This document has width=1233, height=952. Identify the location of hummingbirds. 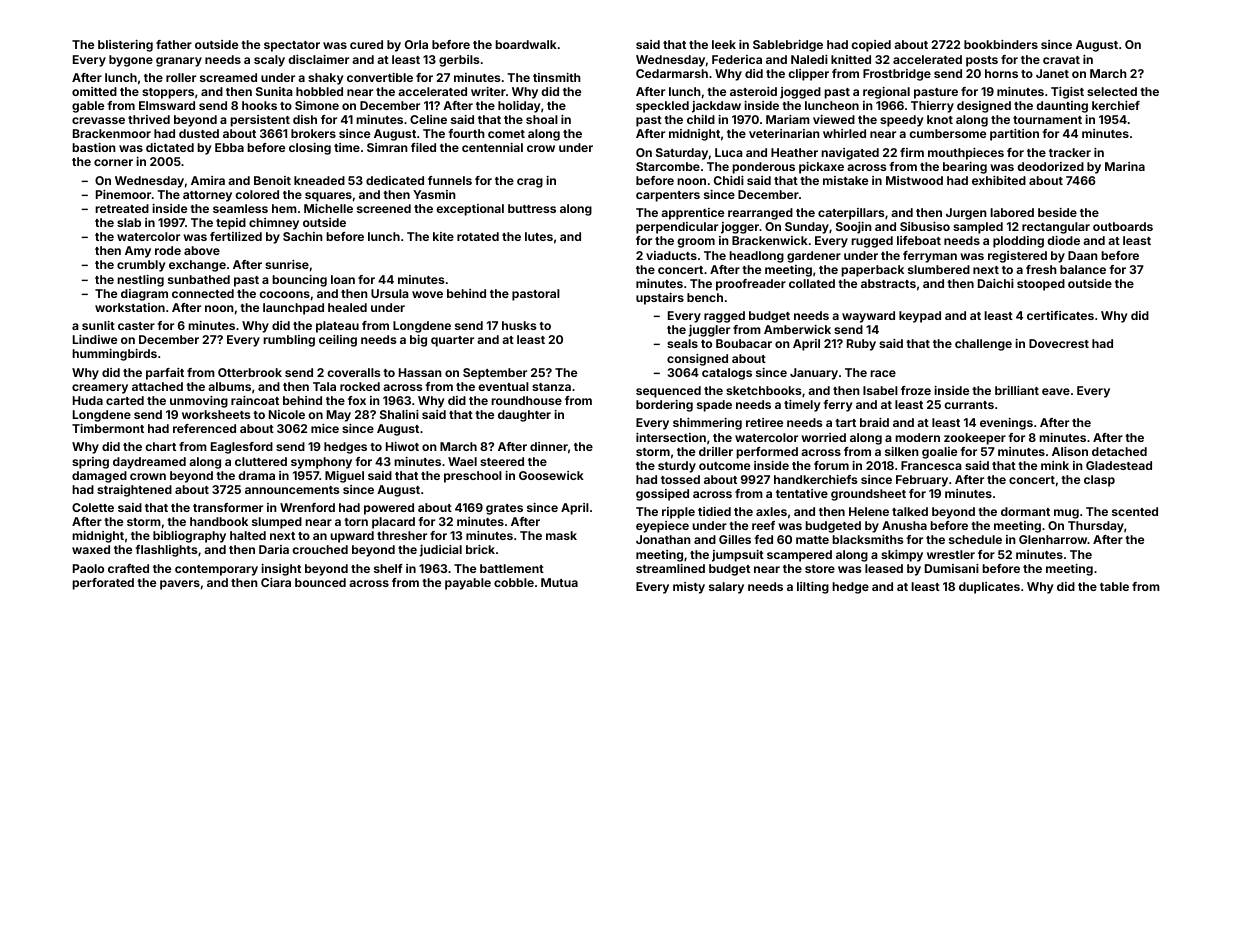
(114, 355).
